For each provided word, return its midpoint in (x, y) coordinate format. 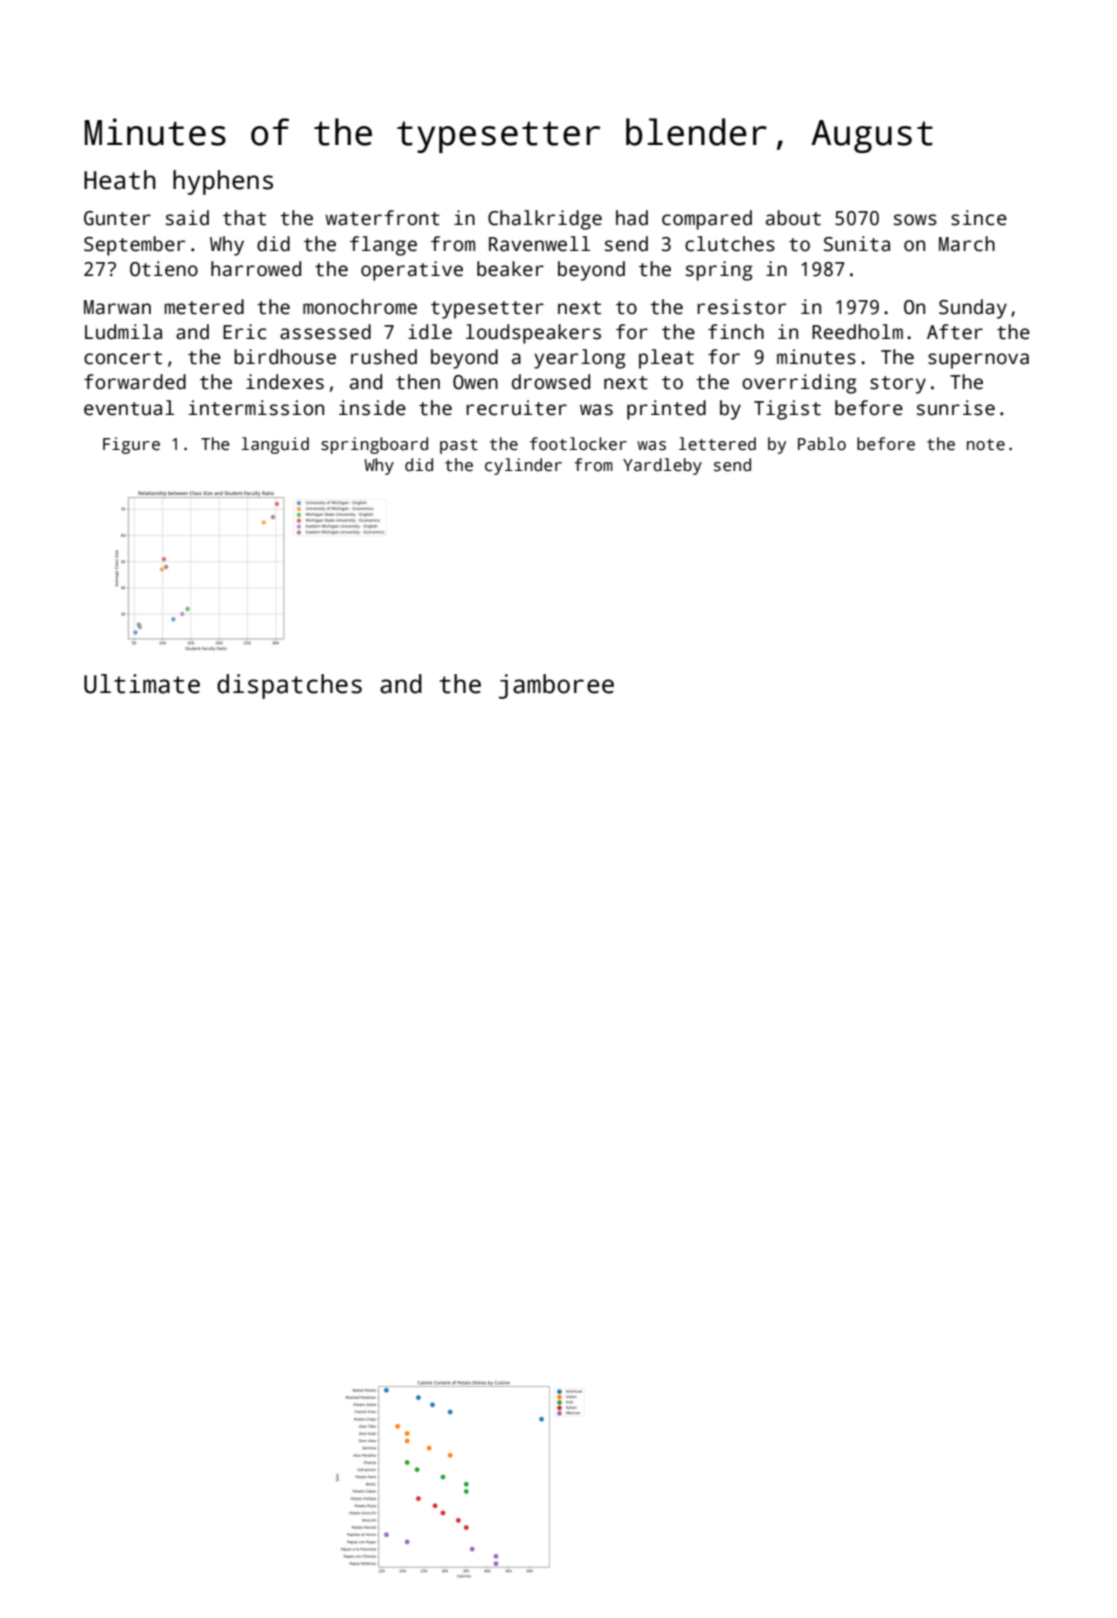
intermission (256, 408)
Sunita (857, 244)
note (986, 445)
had (632, 218)
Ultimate (142, 684)
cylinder (523, 466)
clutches (730, 244)
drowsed (551, 382)
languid (275, 445)
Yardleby (662, 466)
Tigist (787, 410)
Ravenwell (539, 244)
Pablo (822, 444)
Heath (120, 180)
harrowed (256, 269)
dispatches (289, 686)
